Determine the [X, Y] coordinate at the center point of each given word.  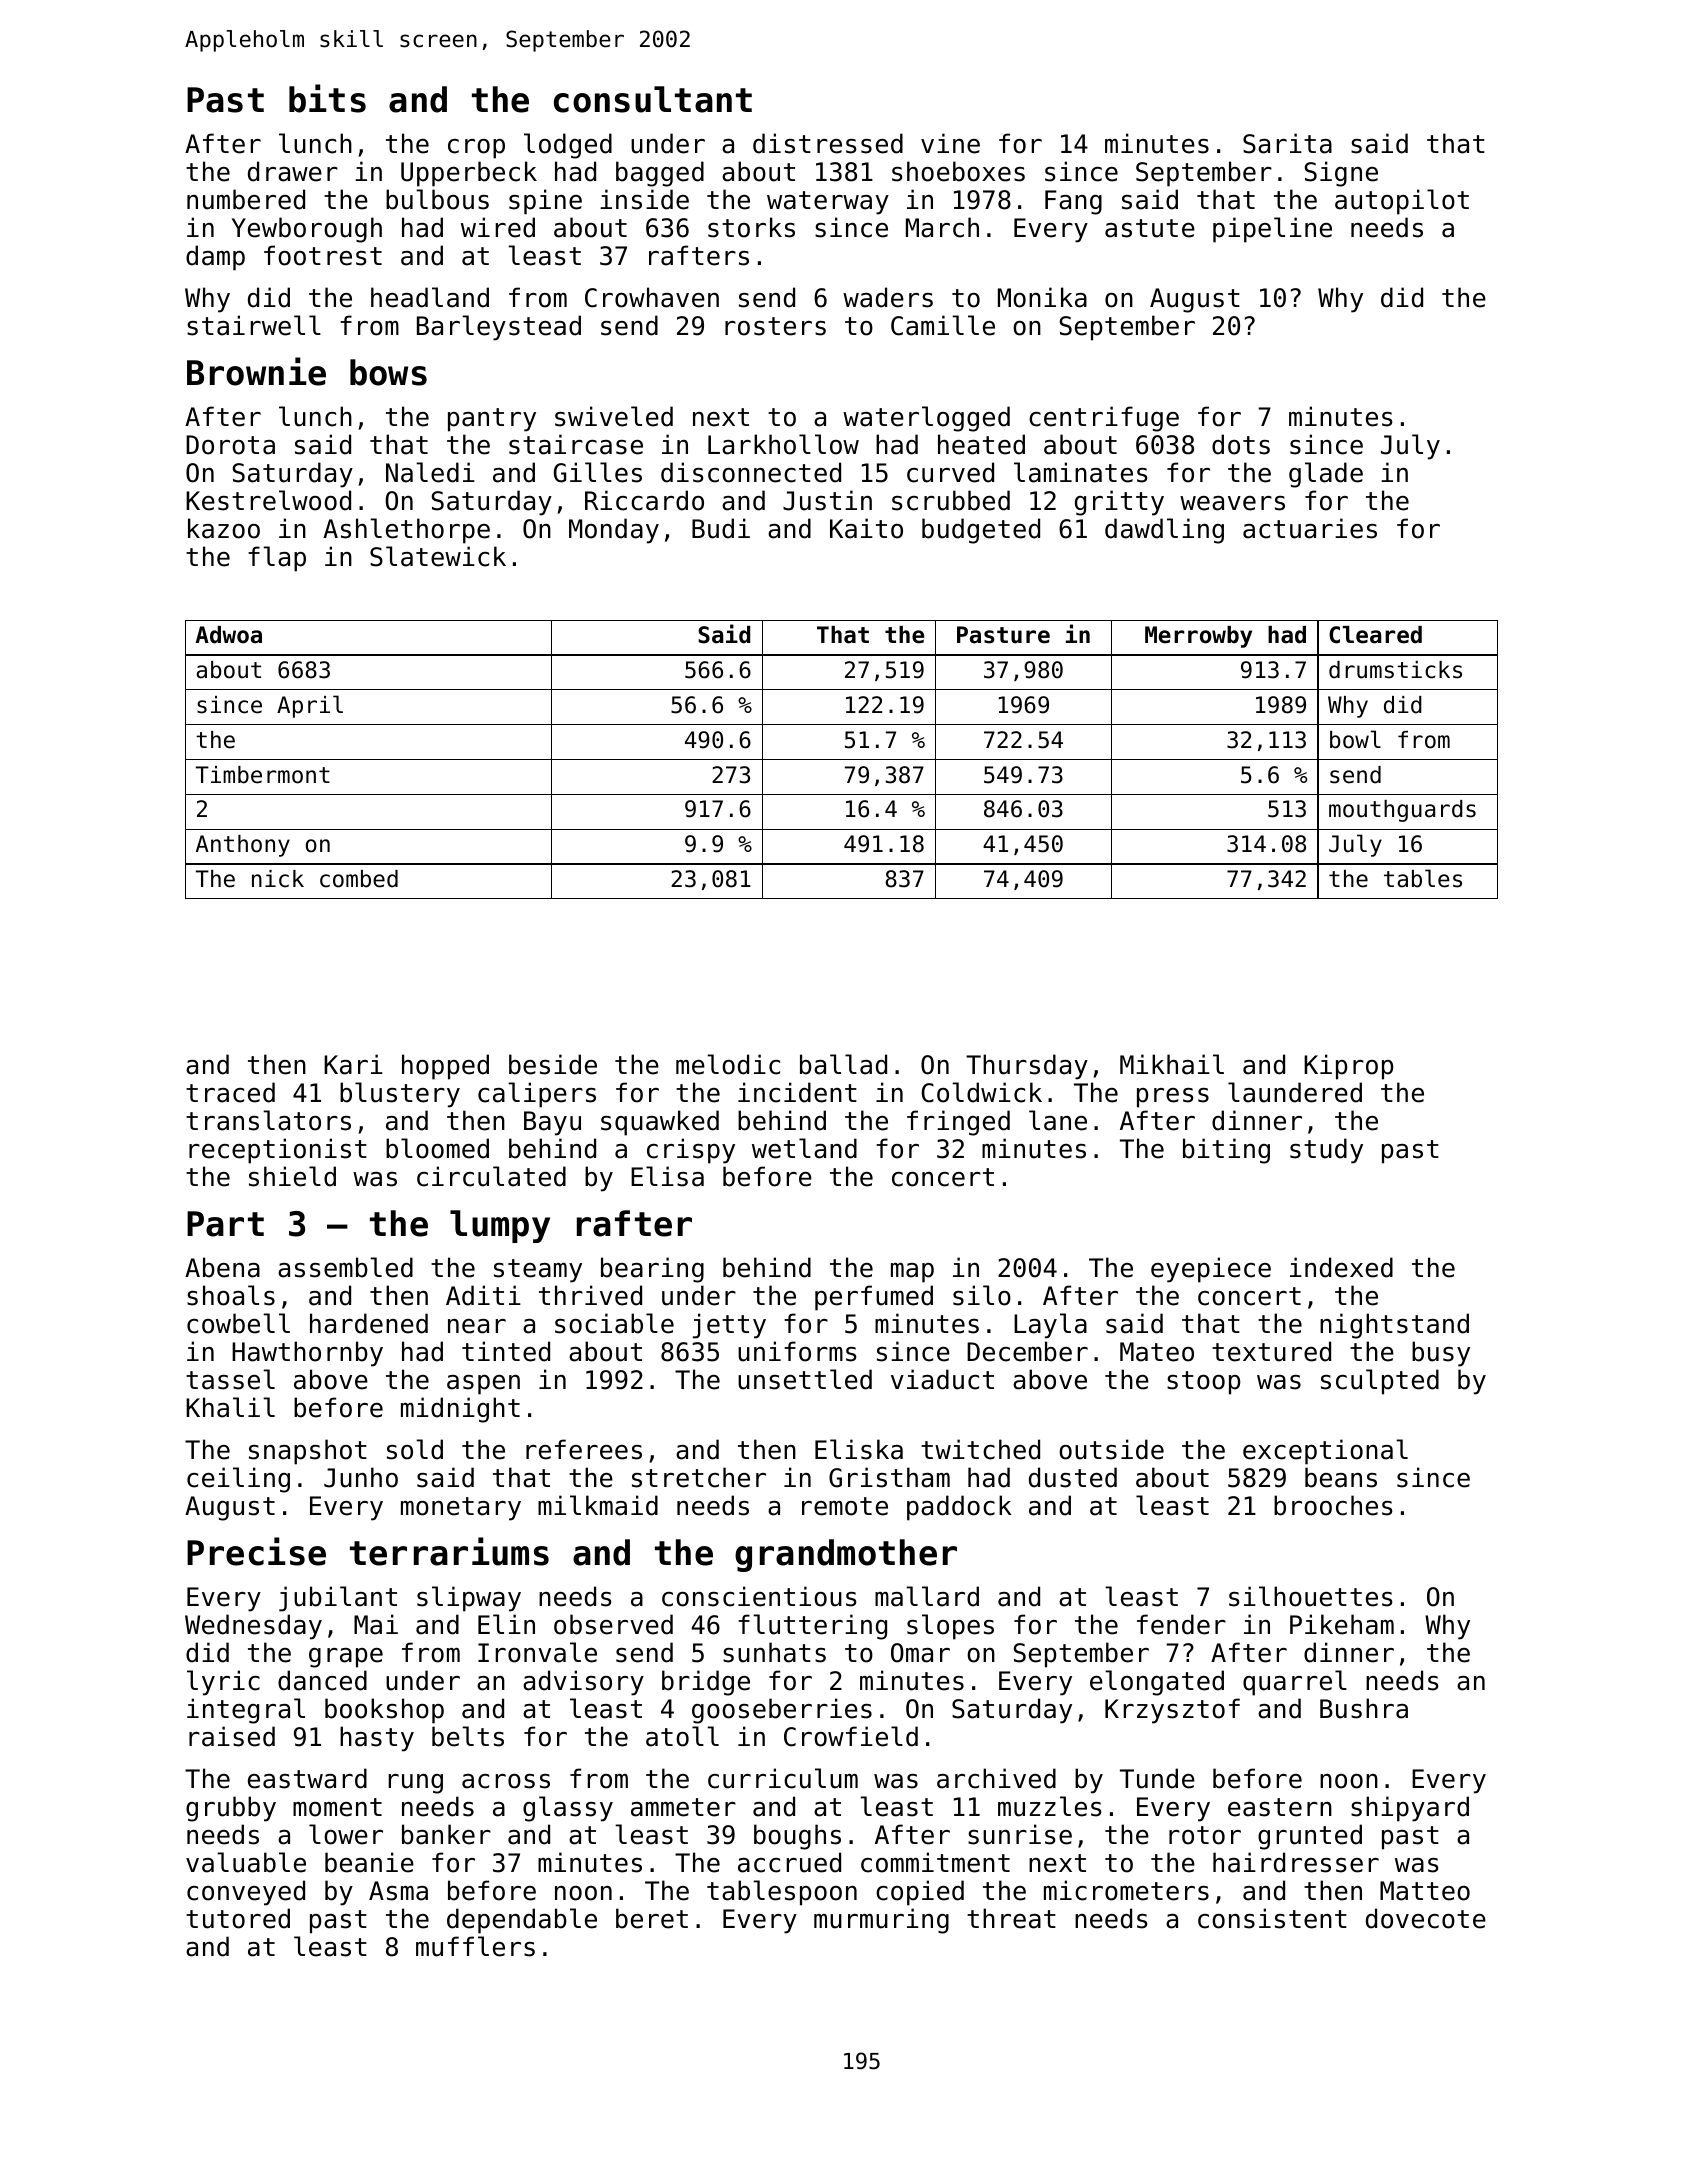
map [912, 1273]
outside [1111, 1449]
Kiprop [1348, 1067]
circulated [491, 1176]
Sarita [1287, 143]
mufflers [475, 1946]
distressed [828, 143]
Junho [361, 1477]
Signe [1341, 174]
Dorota [230, 445]
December [1027, 1351]
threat [1011, 1918]
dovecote [1426, 1918]
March [942, 227]
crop [476, 149]
